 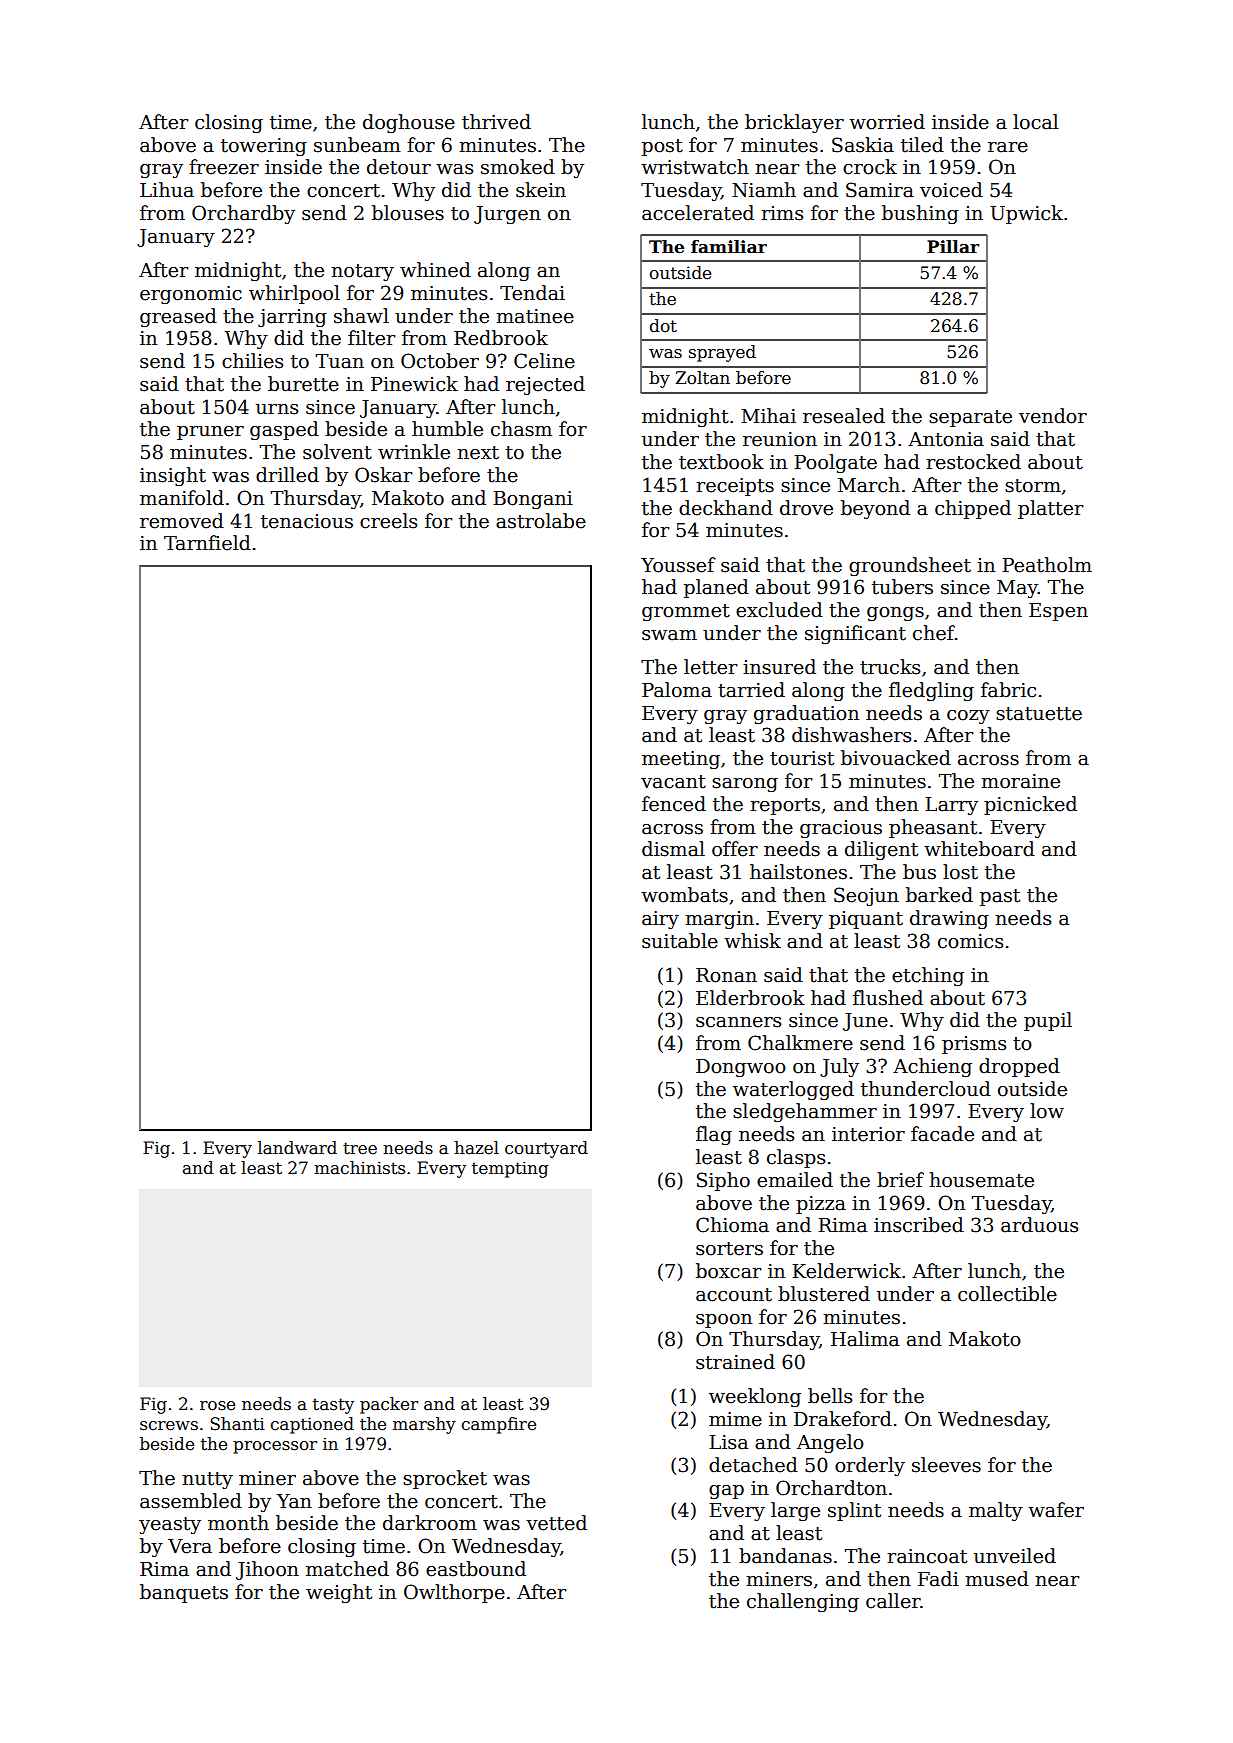 What do you see at coordinates (714, 1135) in the screenshot?
I see `flag` at bounding box center [714, 1135].
